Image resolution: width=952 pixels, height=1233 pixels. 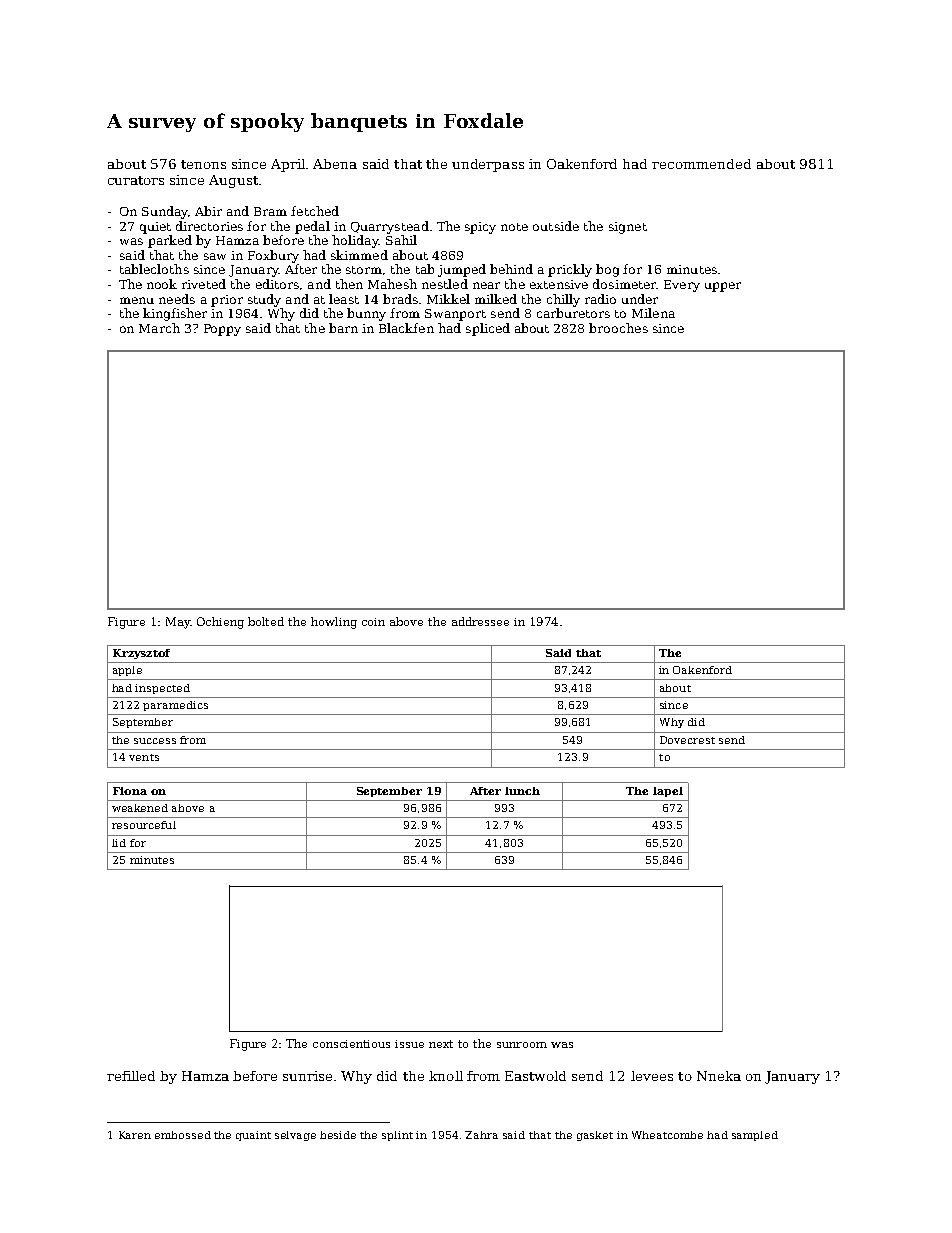 I want to click on May, so click(x=178, y=623).
